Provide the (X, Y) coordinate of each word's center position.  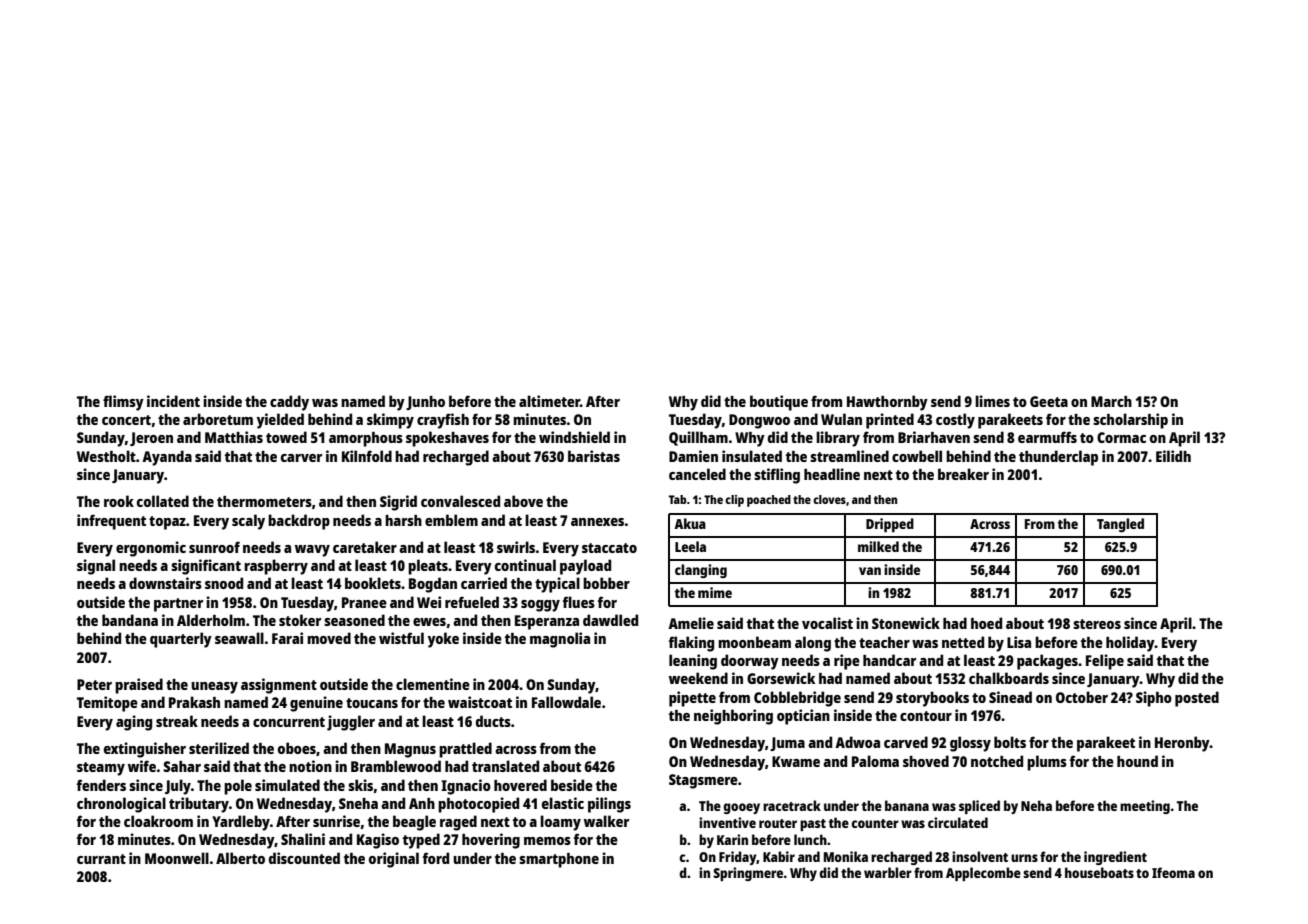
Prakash (194, 702)
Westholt (106, 456)
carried (484, 583)
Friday (738, 858)
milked (878, 546)
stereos (1097, 624)
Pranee (364, 602)
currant (101, 859)
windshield (574, 437)
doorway (750, 662)
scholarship (1130, 421)
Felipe (1105, 662)
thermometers (264, 501)
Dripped (890, 525)
